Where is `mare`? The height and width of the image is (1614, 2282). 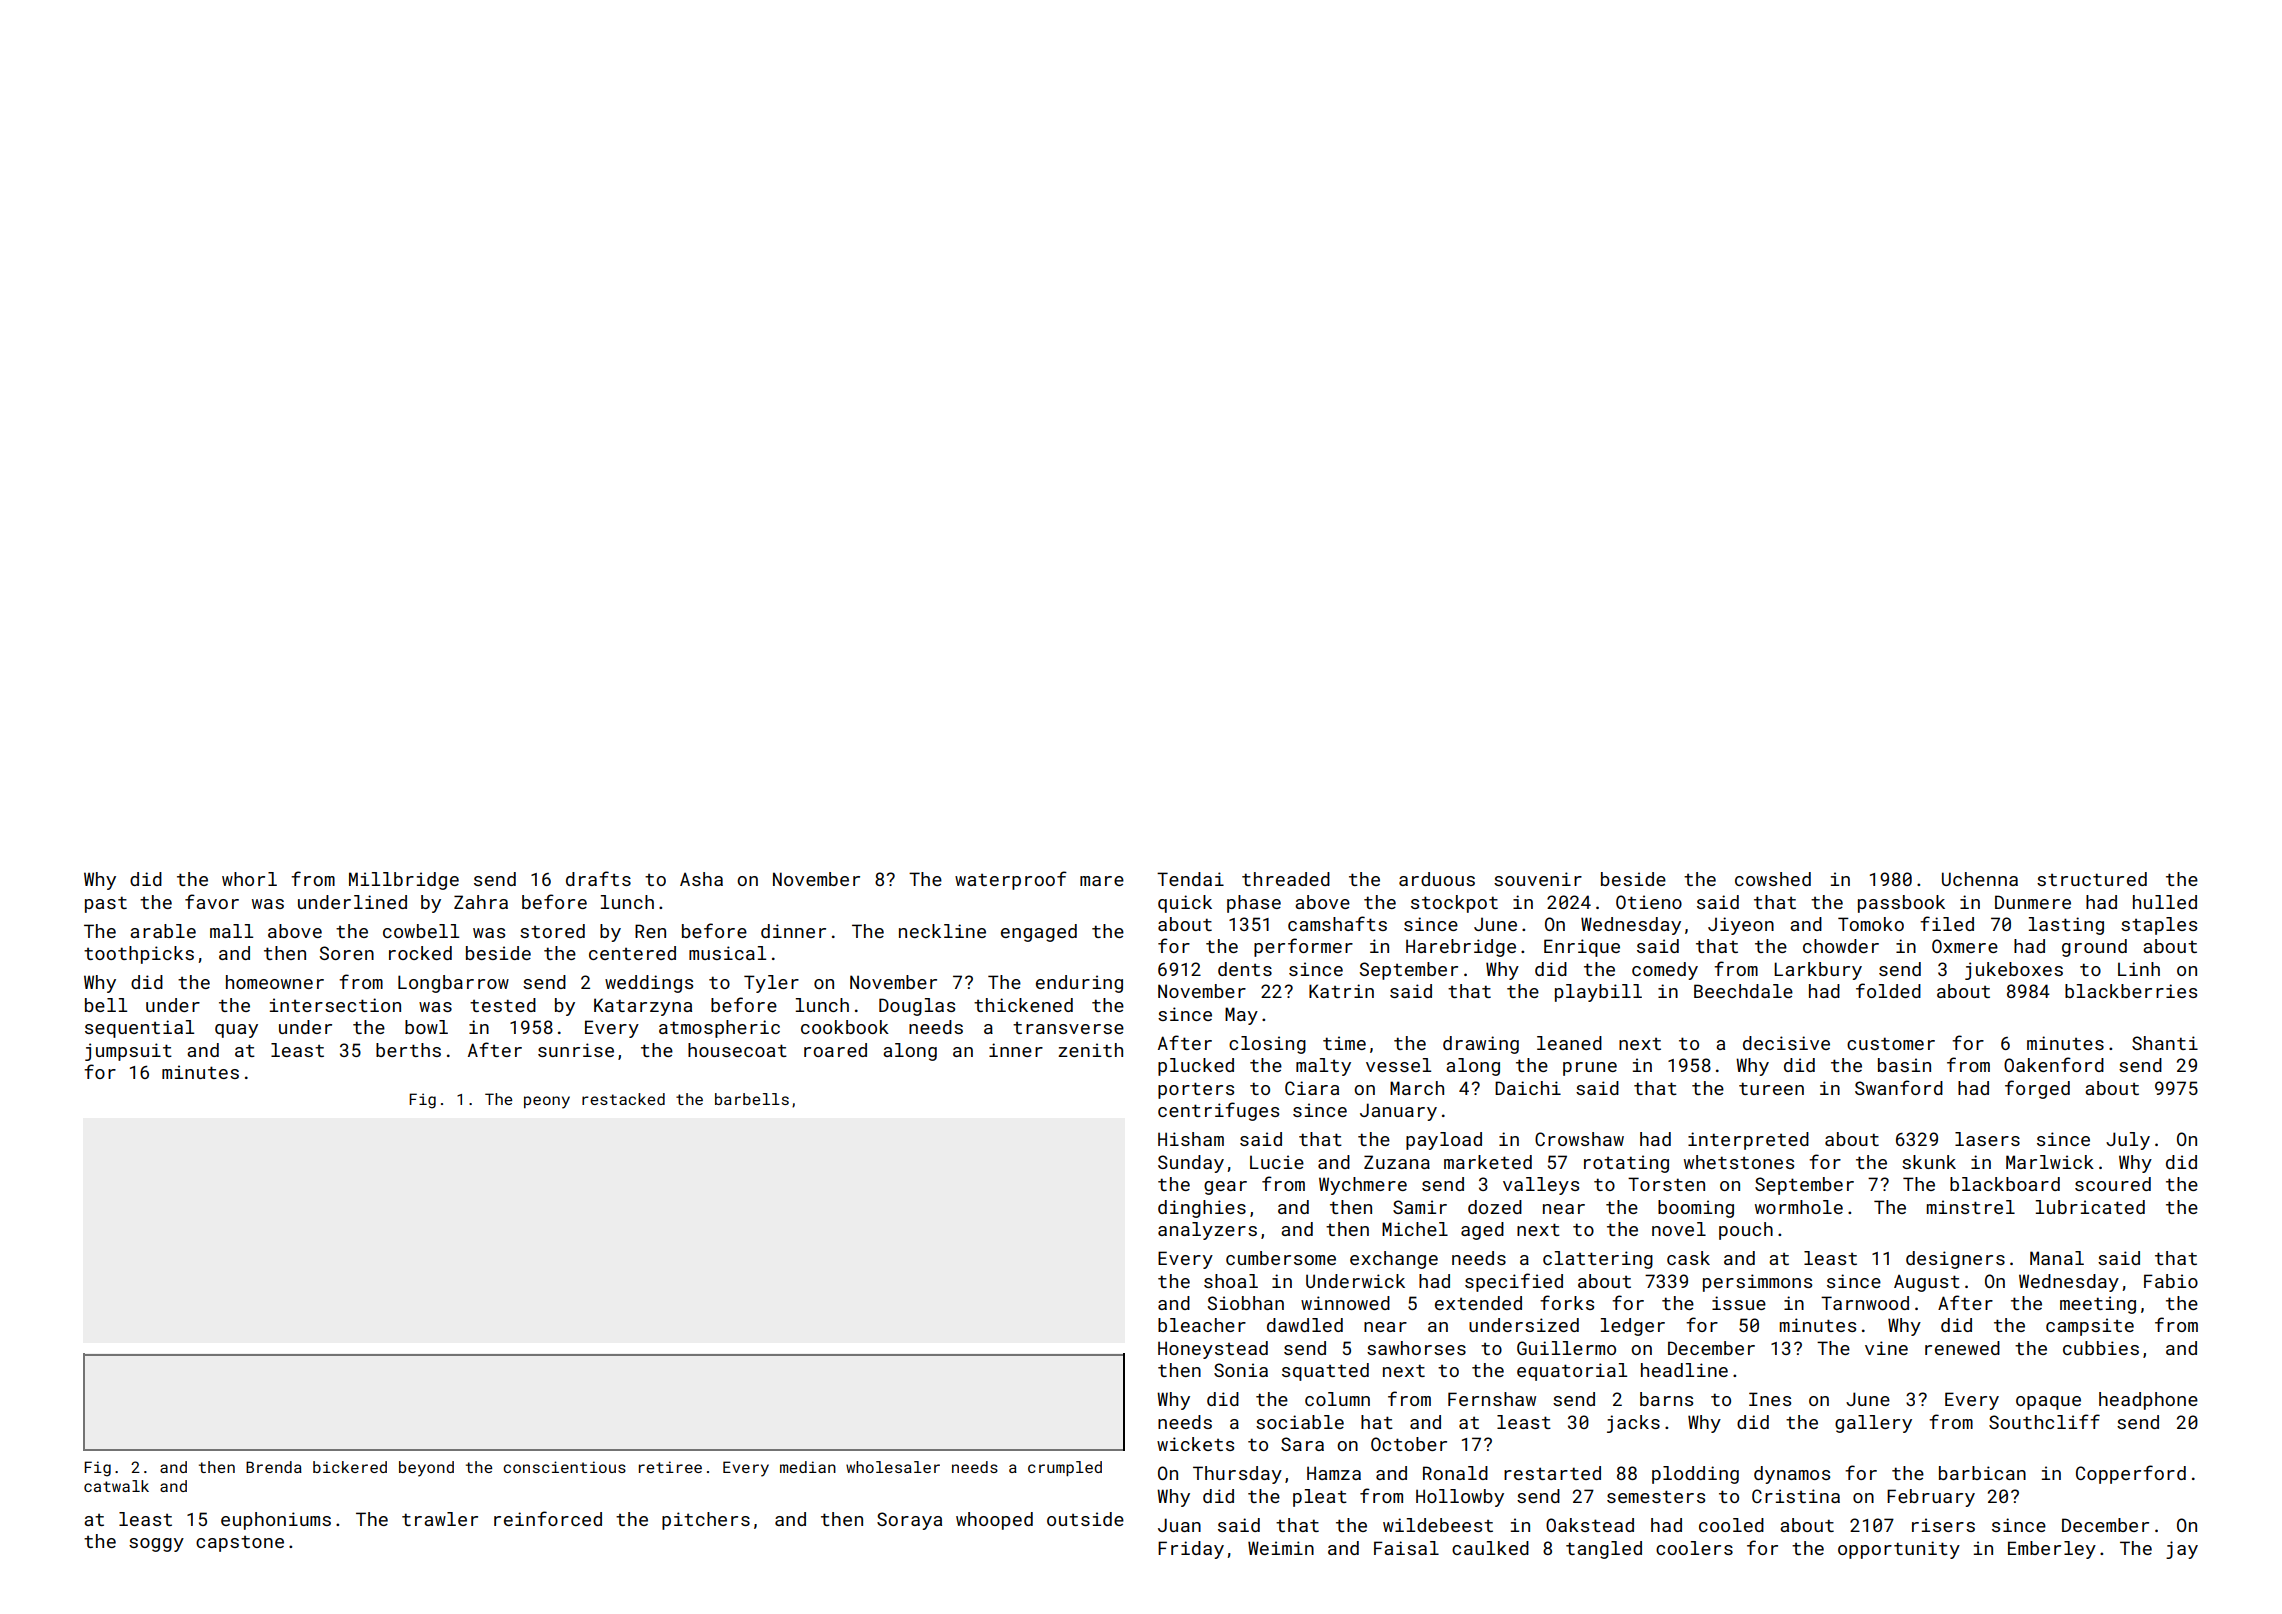
mare is located at coordinates (1102, 881).
